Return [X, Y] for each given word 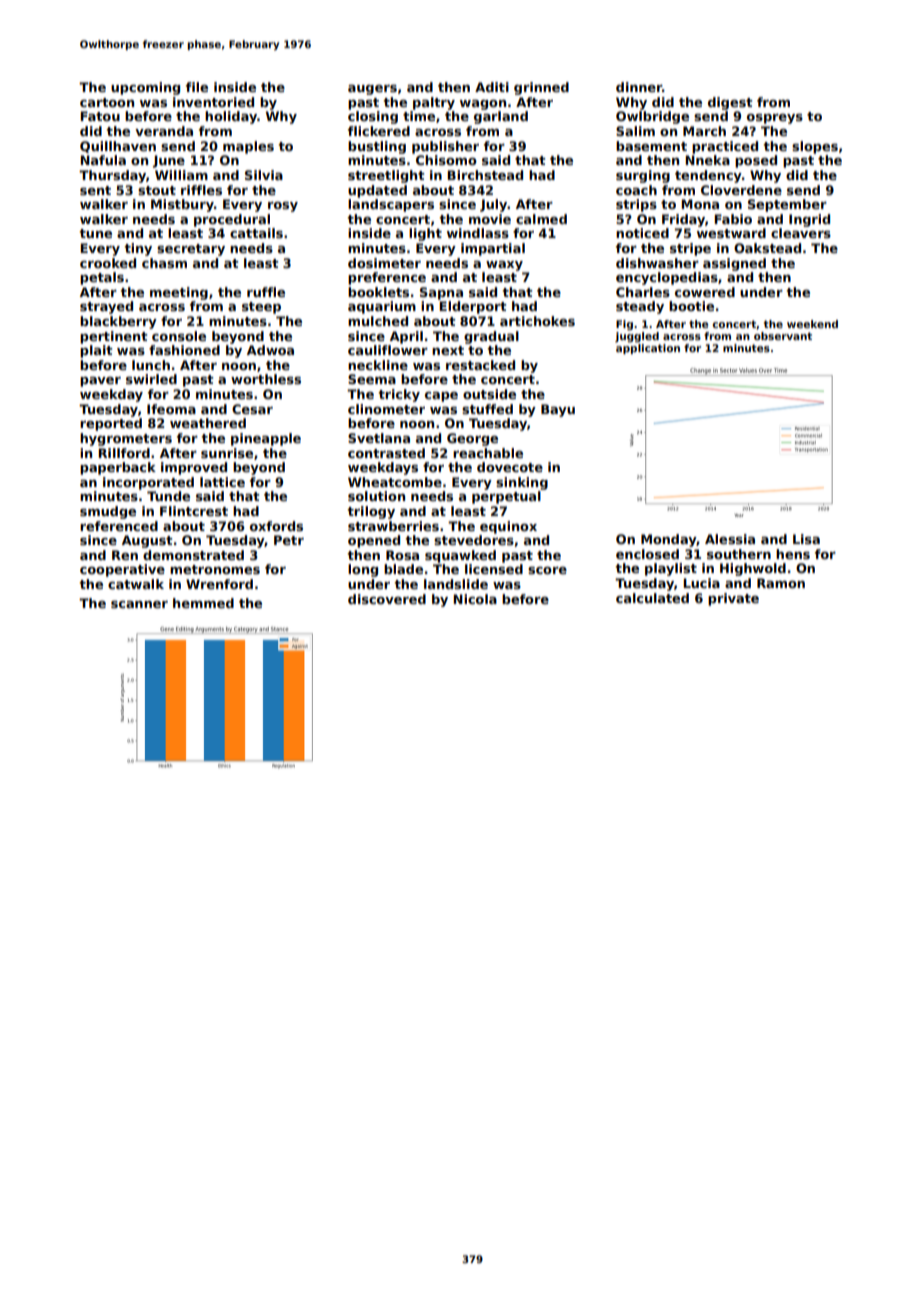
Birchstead [485, 175]
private [733, 599]
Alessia [730, 539]
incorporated [148, 483]
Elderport [473, 307]
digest [730, 103]
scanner [139, 604]
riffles [201, 190]
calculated [652, 598]
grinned [541, 88]
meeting [179, 293]
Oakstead [767, 248]
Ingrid [809, 220]
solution [376, 496]
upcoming [145, 88]
